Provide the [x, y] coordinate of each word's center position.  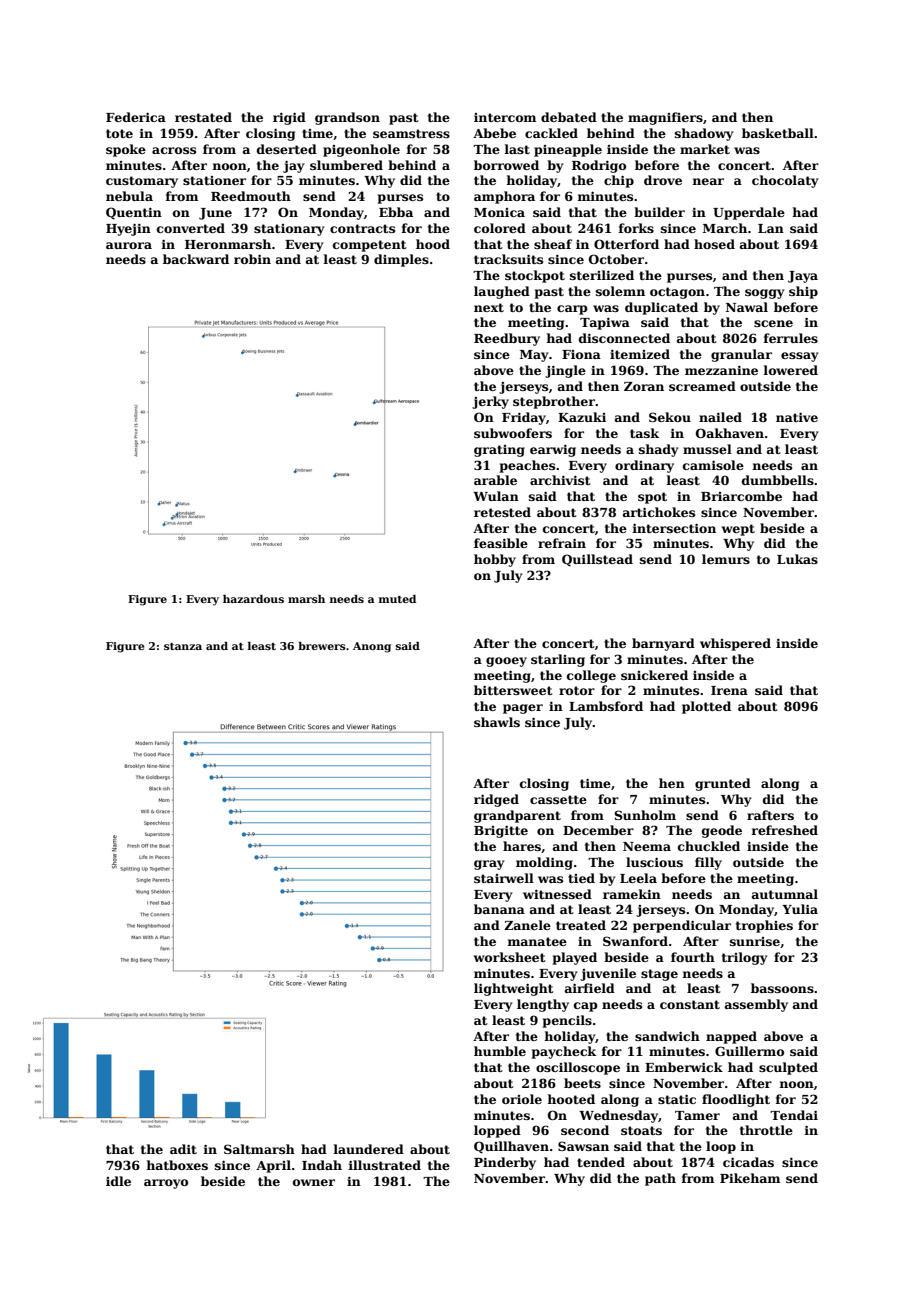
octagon [677, 293]
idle [118, 1181]
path [660, 1179]
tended [601, 1162]
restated [203, 117]
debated [569, 117]
